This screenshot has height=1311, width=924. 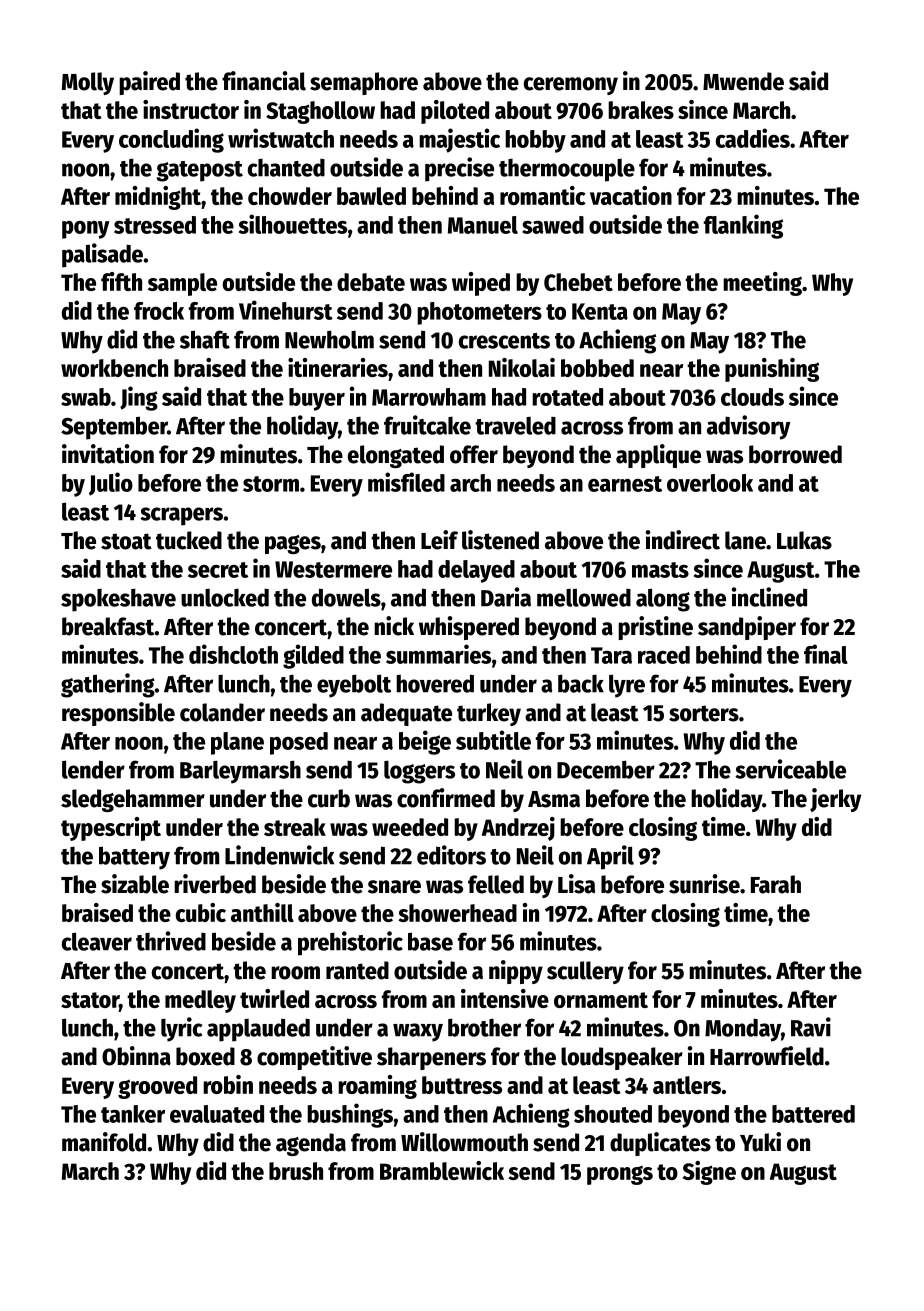 What do you see at coordinates (762, 284) in the screenshot?
I see `meeting` at bounding box center [762, 284].
